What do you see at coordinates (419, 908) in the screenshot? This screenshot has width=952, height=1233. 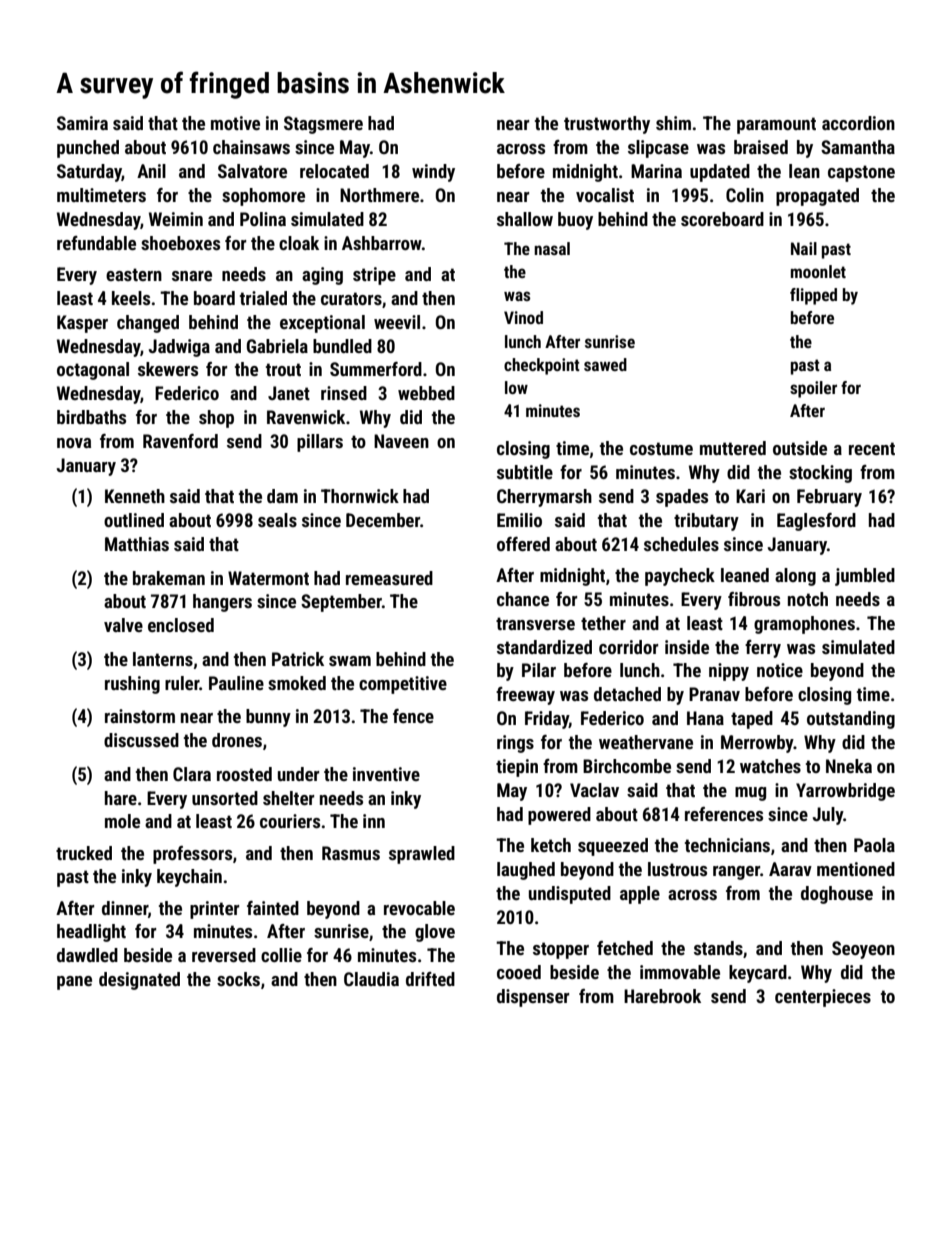 I see `revocable` at bounding box center [419, 908].
